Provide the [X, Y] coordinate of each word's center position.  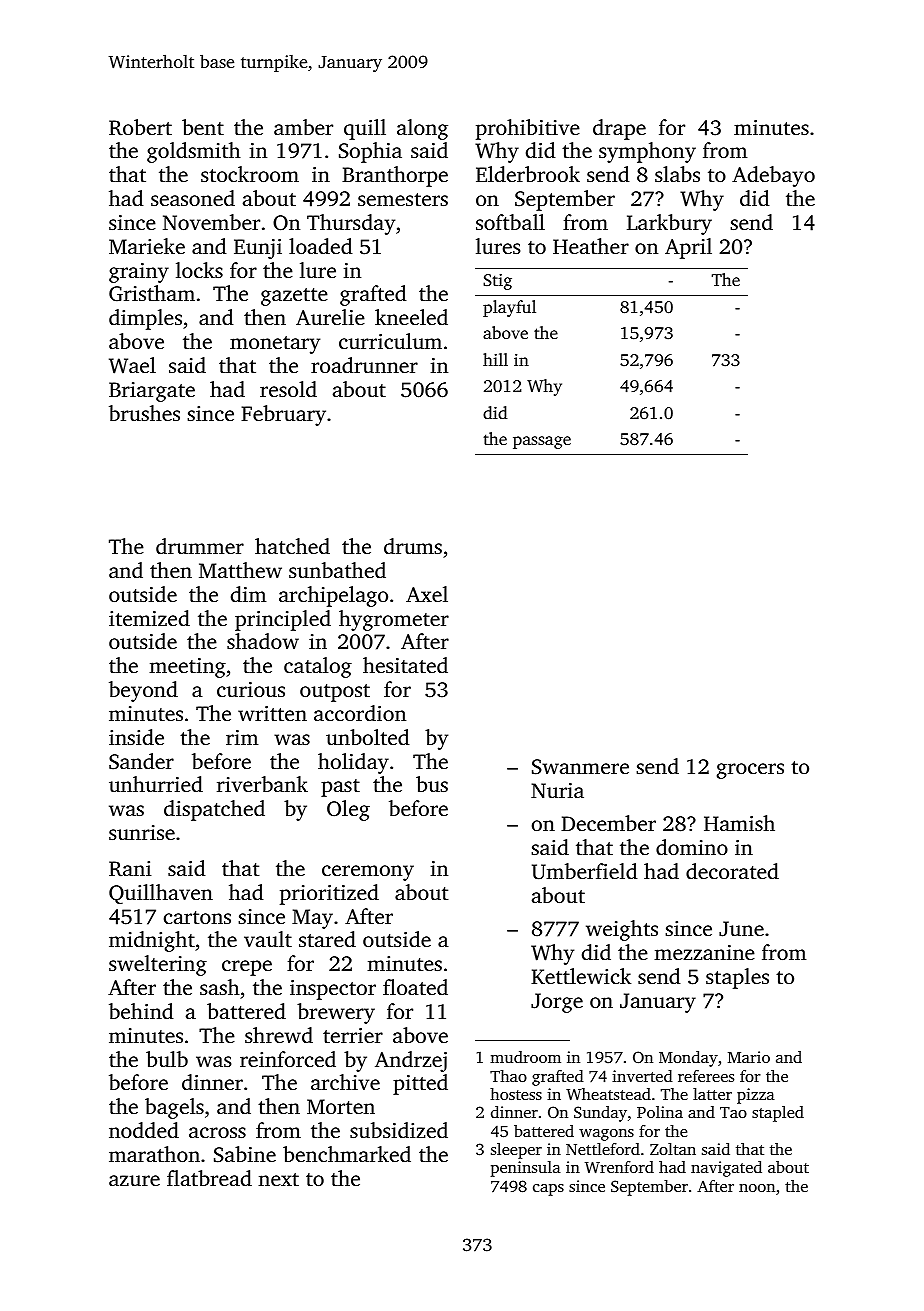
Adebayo [773, 176]
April [688, 248]
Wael [132, 365]
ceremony [368, 873]
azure [134, 1180]
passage [542, 442]
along [422, 129]
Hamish [739, 823]
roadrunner [364, 365]
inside [136, 737]
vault [268, 939]
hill [495, 359]
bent [203, 127]
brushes [144, 413]
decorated [732, 871]
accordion [360, 713]
